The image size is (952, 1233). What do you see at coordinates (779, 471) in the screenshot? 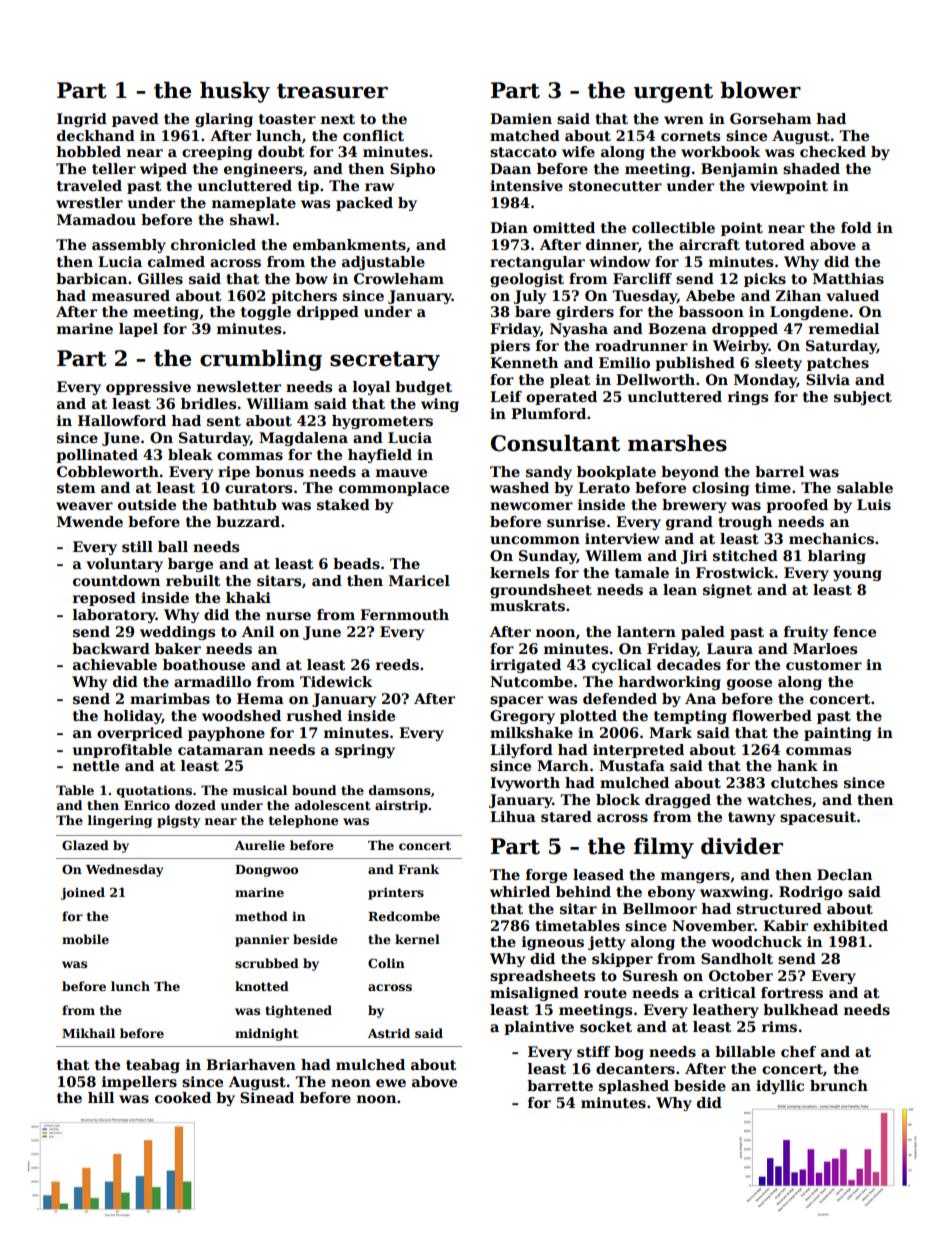
I see `barrel` at bounding box center [779, 471].
